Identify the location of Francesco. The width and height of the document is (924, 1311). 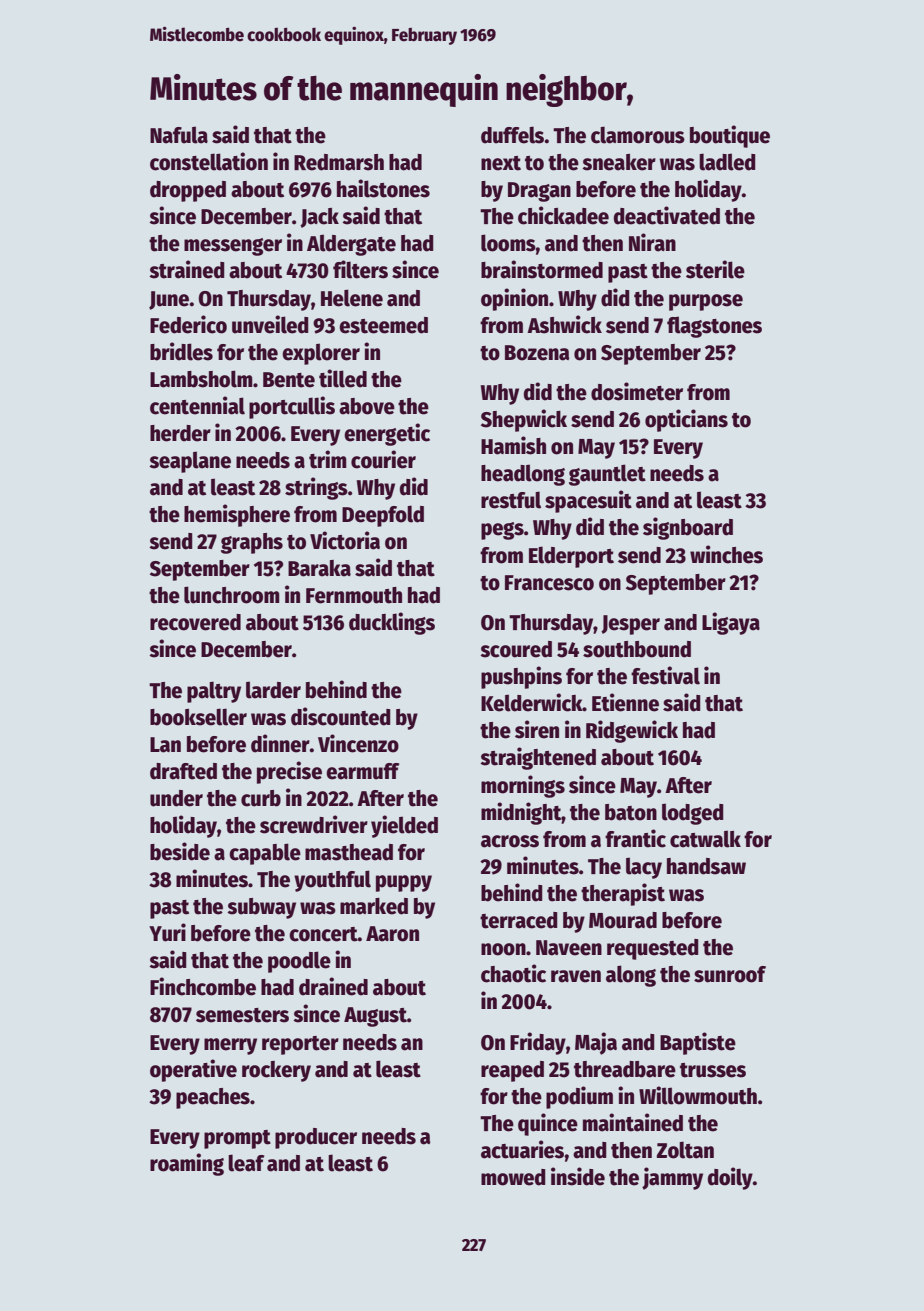
(549, 583).
